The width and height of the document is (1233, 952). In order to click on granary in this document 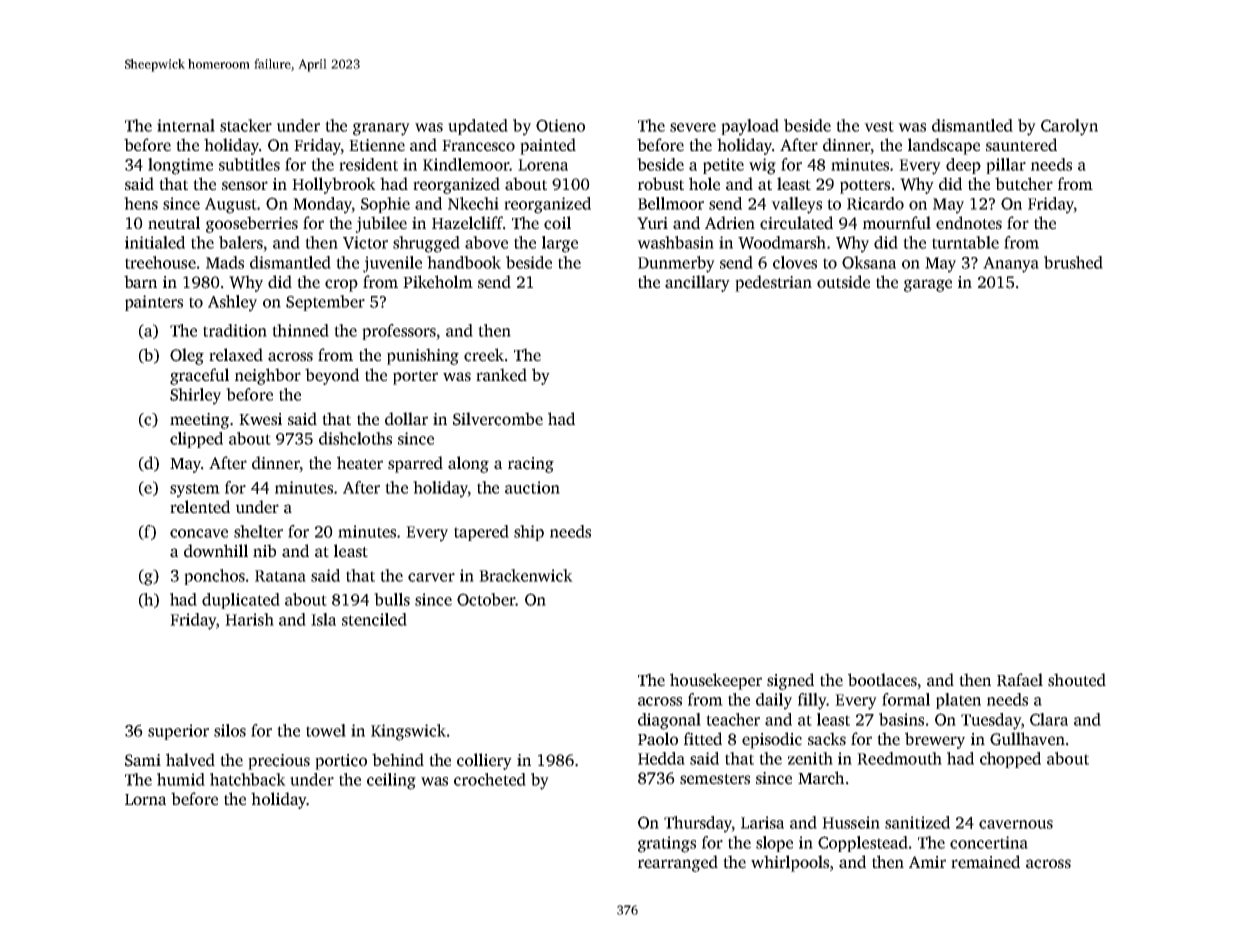, I will do `click(381, 129)`.
